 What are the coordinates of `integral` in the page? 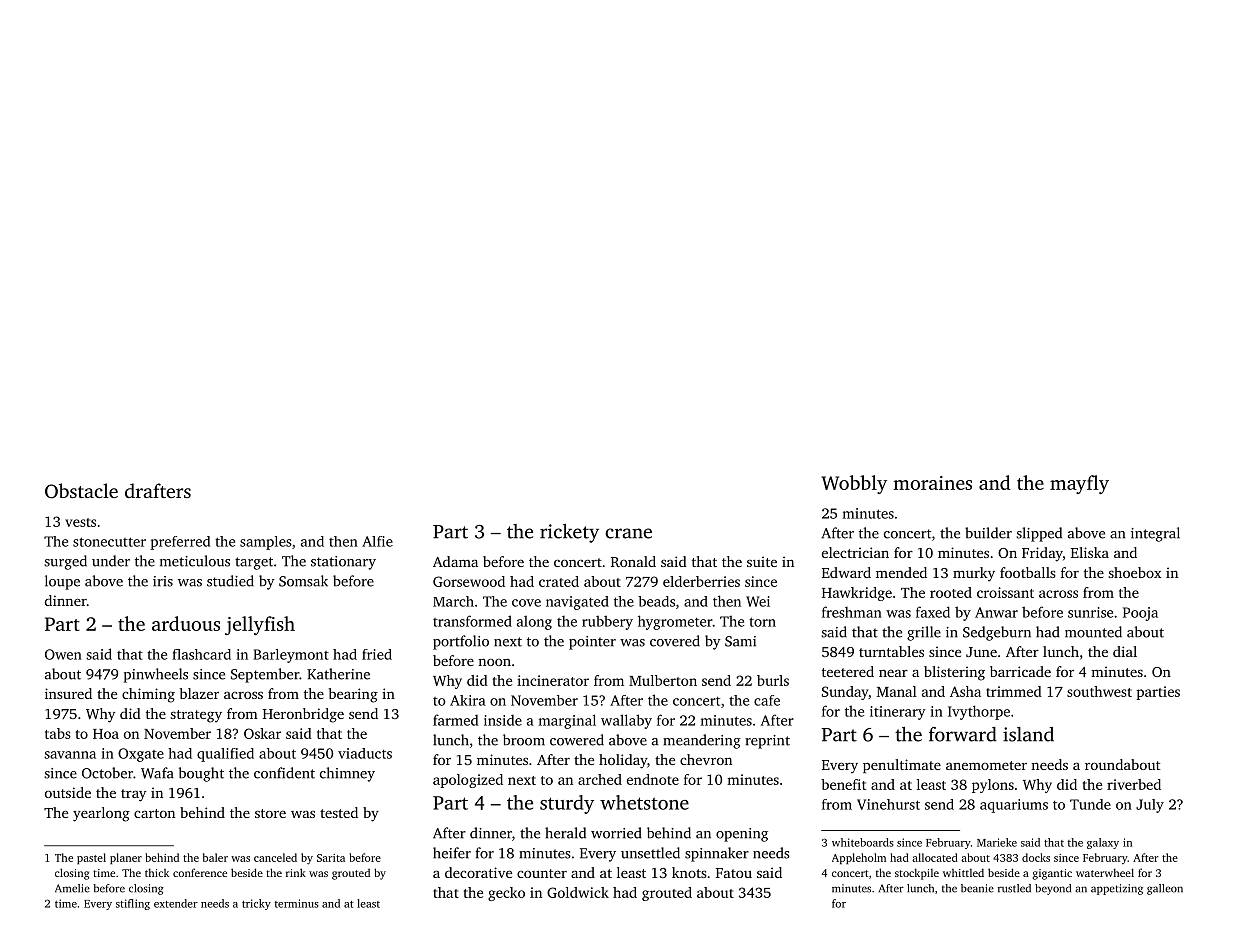 It's located at (1155, 534).
